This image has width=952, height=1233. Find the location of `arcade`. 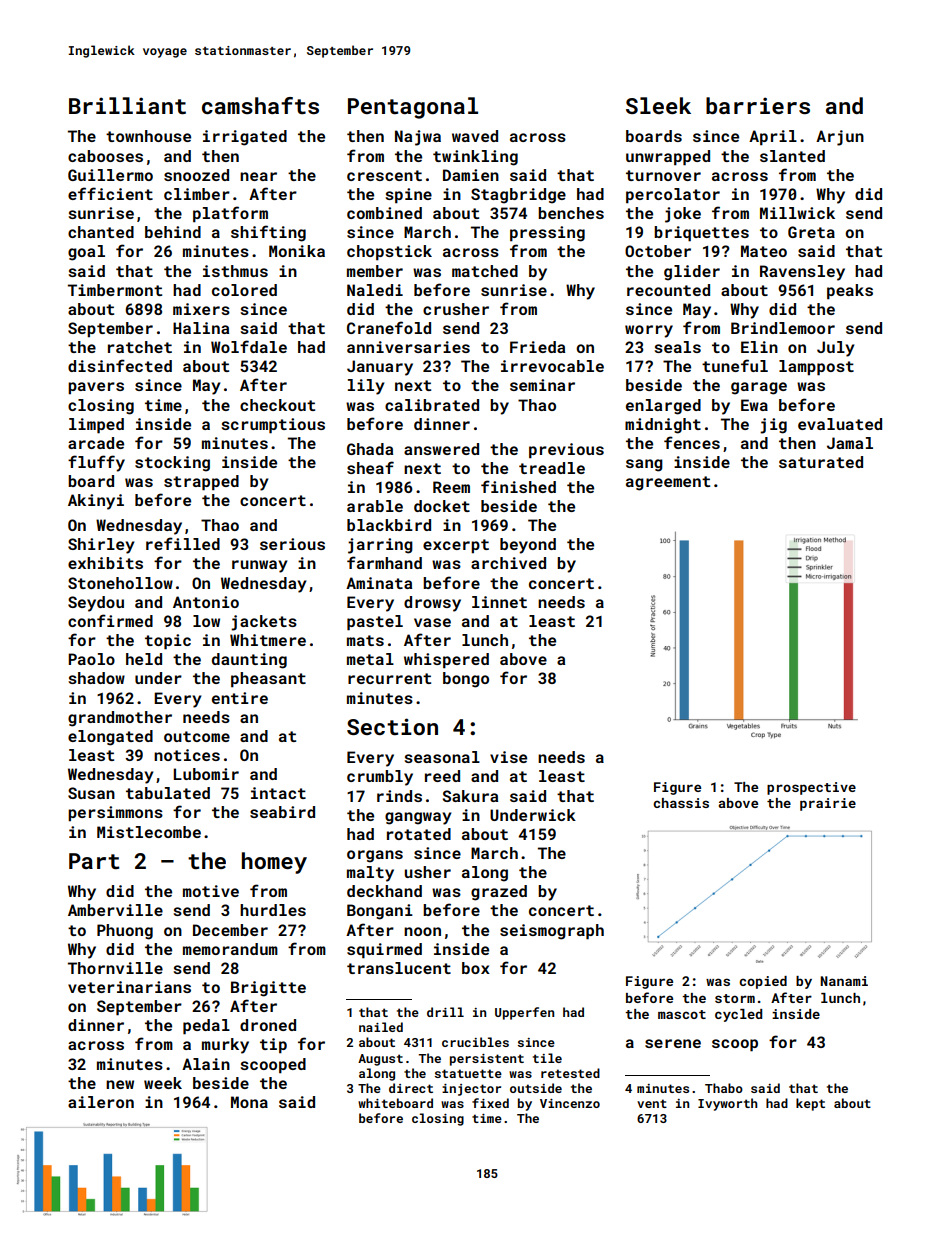

arcade is located at coordinates (96, 443).
